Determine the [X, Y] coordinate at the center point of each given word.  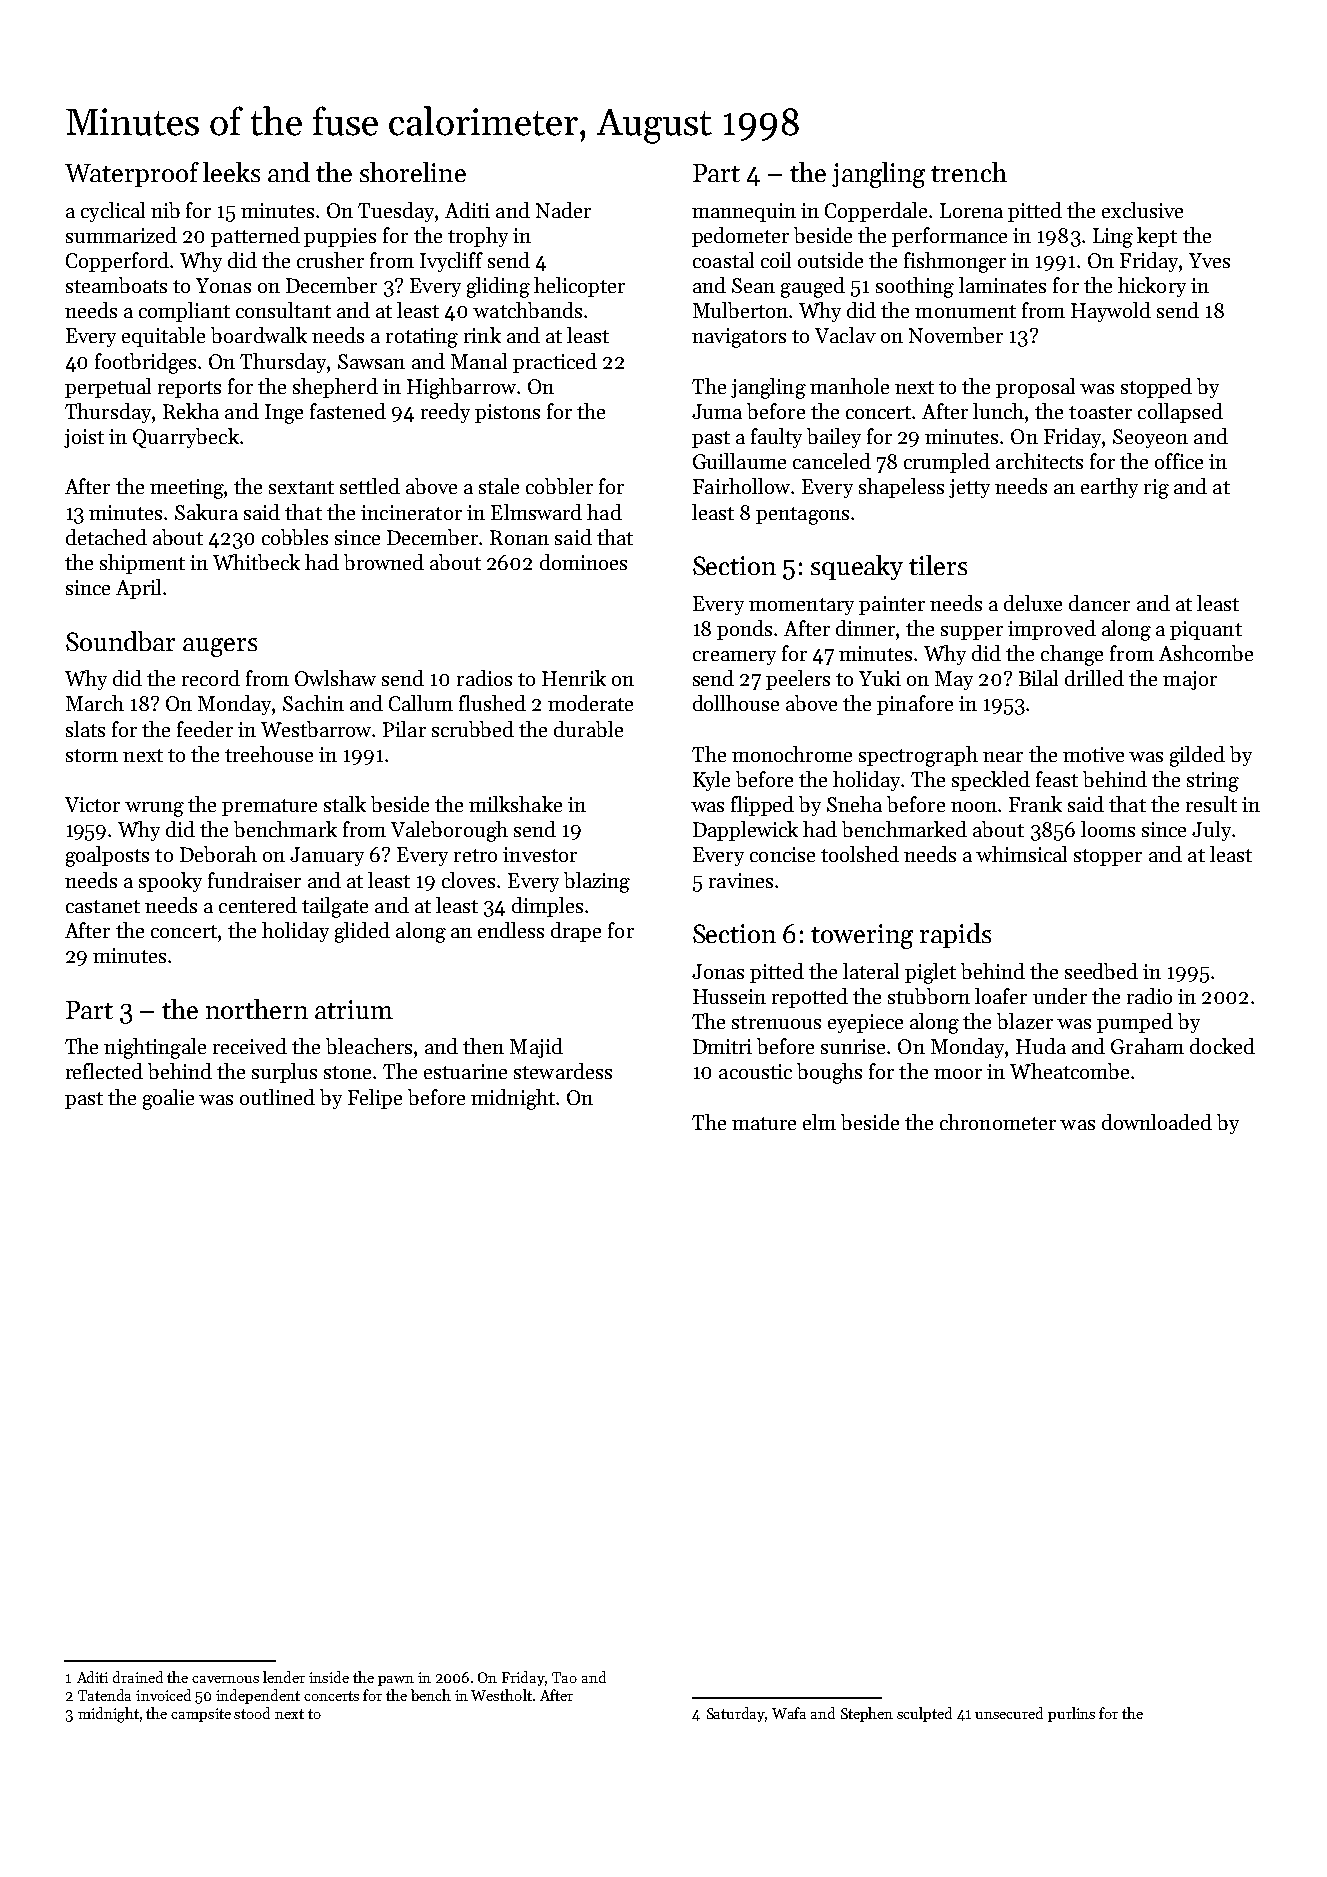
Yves [1209, 260]
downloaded [1157, 1122]
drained [138, 1677]
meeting [187, 489]
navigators [739, 338]
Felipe [375, 1099]
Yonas [223, 285]
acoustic [755, 1071]
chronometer [998, 1122]
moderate [590, 703]
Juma [717, 411]
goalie [168, 1099]
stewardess [563, 1071]
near [1003, 757]
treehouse [269, 754]
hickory [1152, 287]
